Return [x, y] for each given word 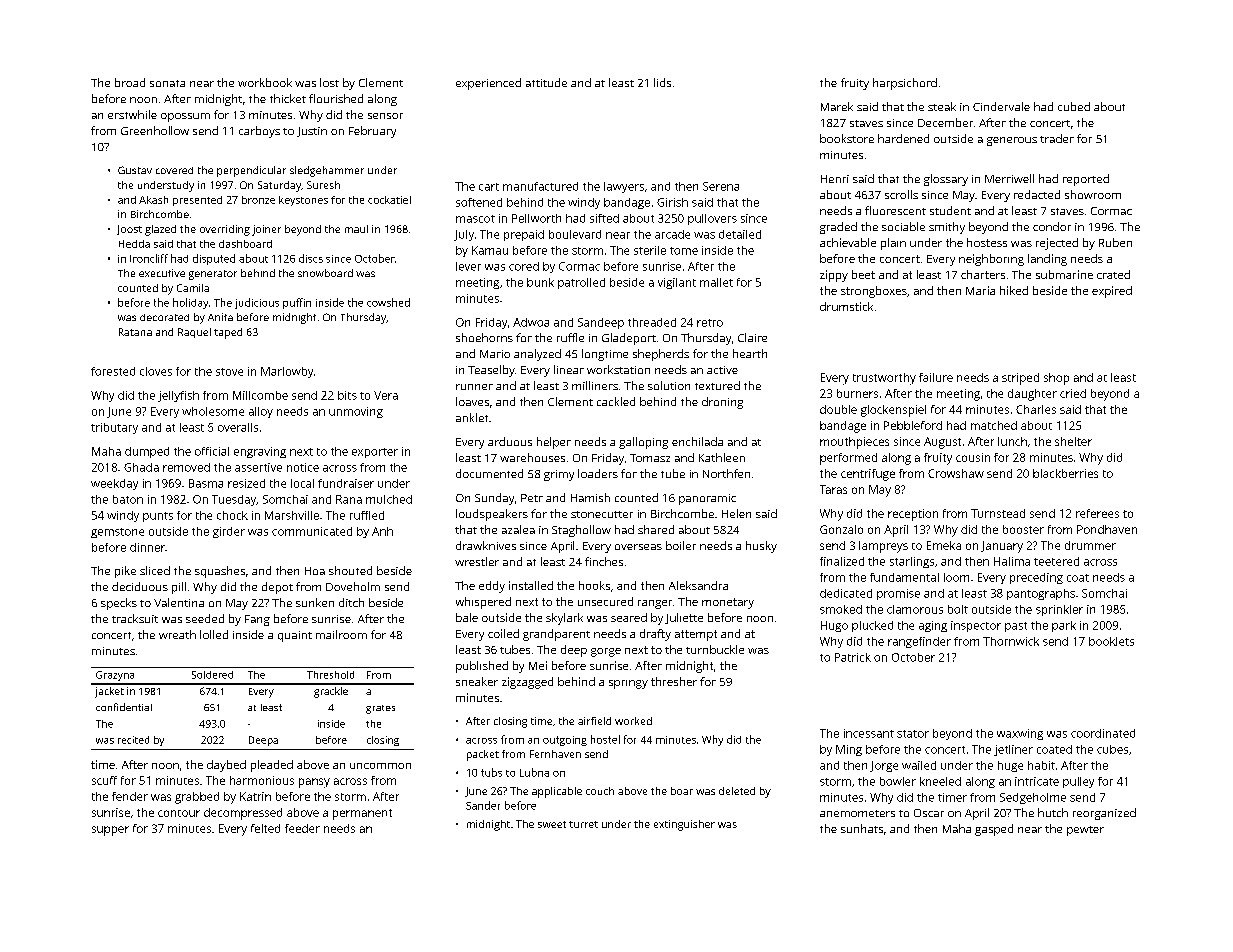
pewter [1085, 831]
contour [179, 813]
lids [662, 82]
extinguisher [684, 825]
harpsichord [905, 84]
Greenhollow [155, 130]
